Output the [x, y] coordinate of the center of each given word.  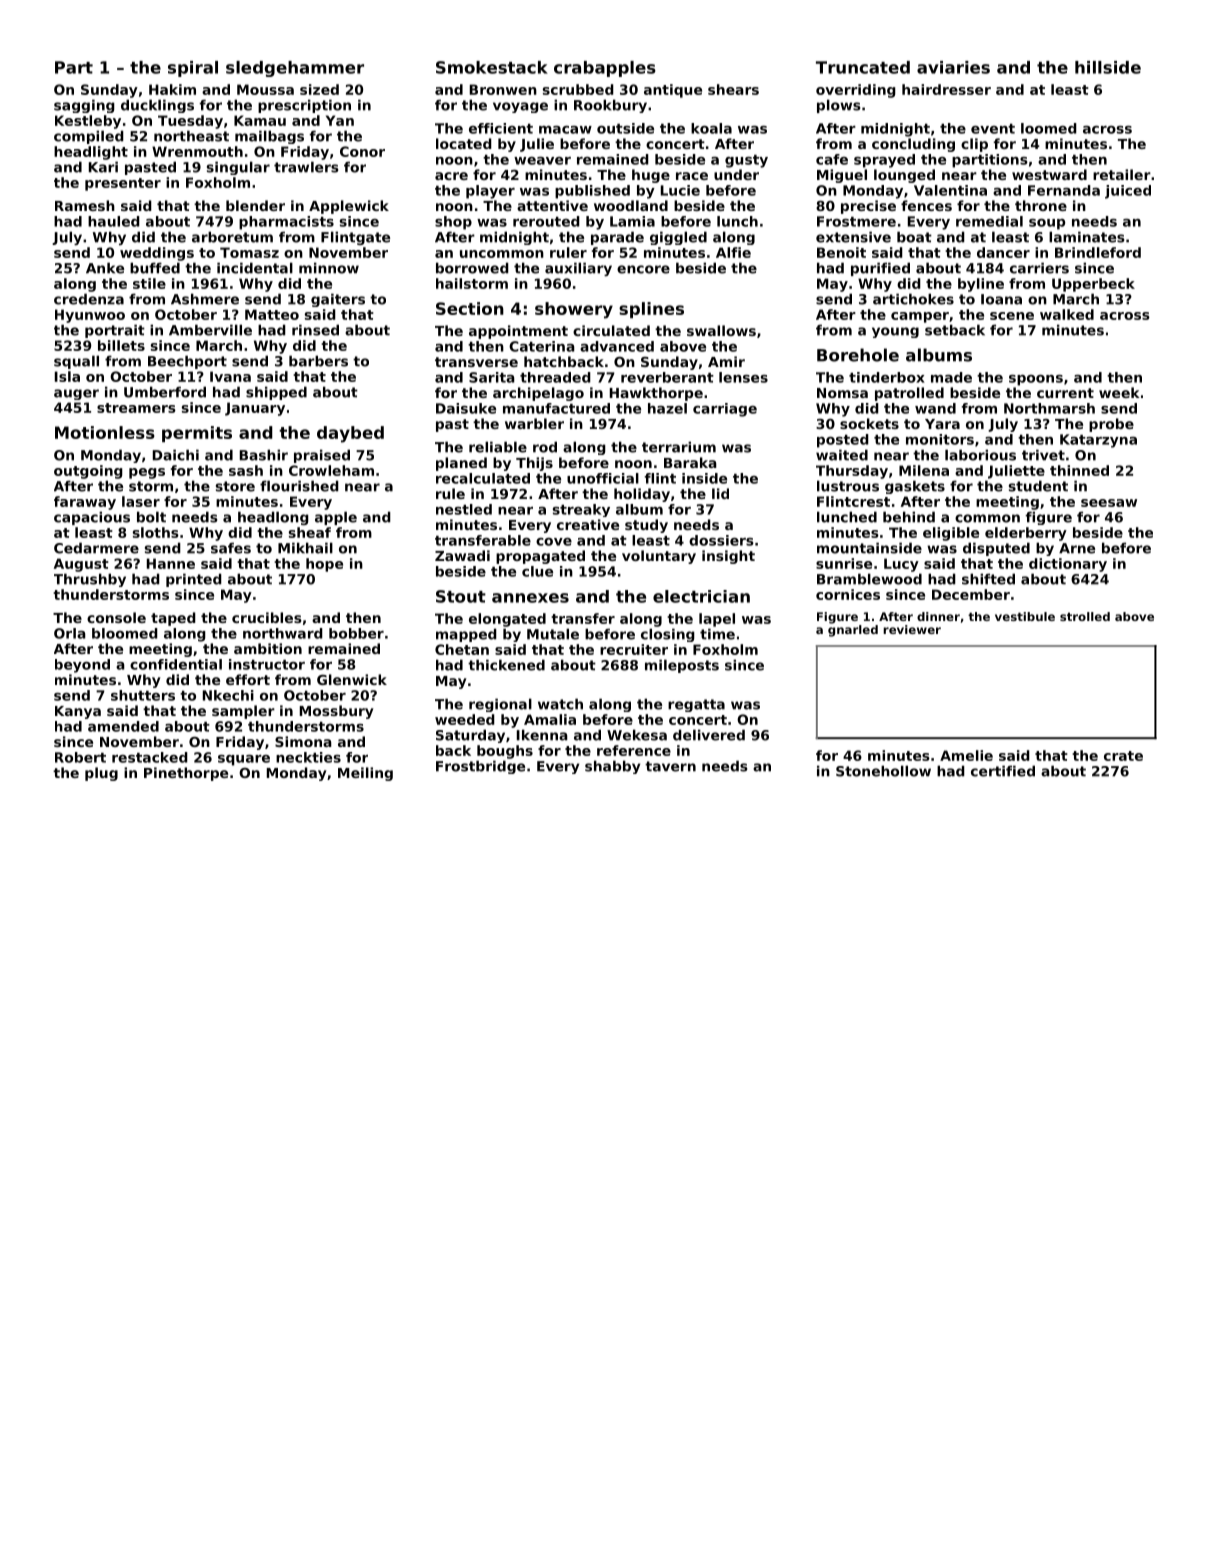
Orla [70, 633]
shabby [612, 767]
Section [470, 308]
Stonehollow [883, 771]
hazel [667, 408]
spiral [193, 69]
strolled [1085, 616]
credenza [89, 299]
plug [101, 774]
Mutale [553, 634]
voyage [520, 107]
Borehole [858, 355]
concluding [913, 145]
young [895, 332]
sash [246, 470]
